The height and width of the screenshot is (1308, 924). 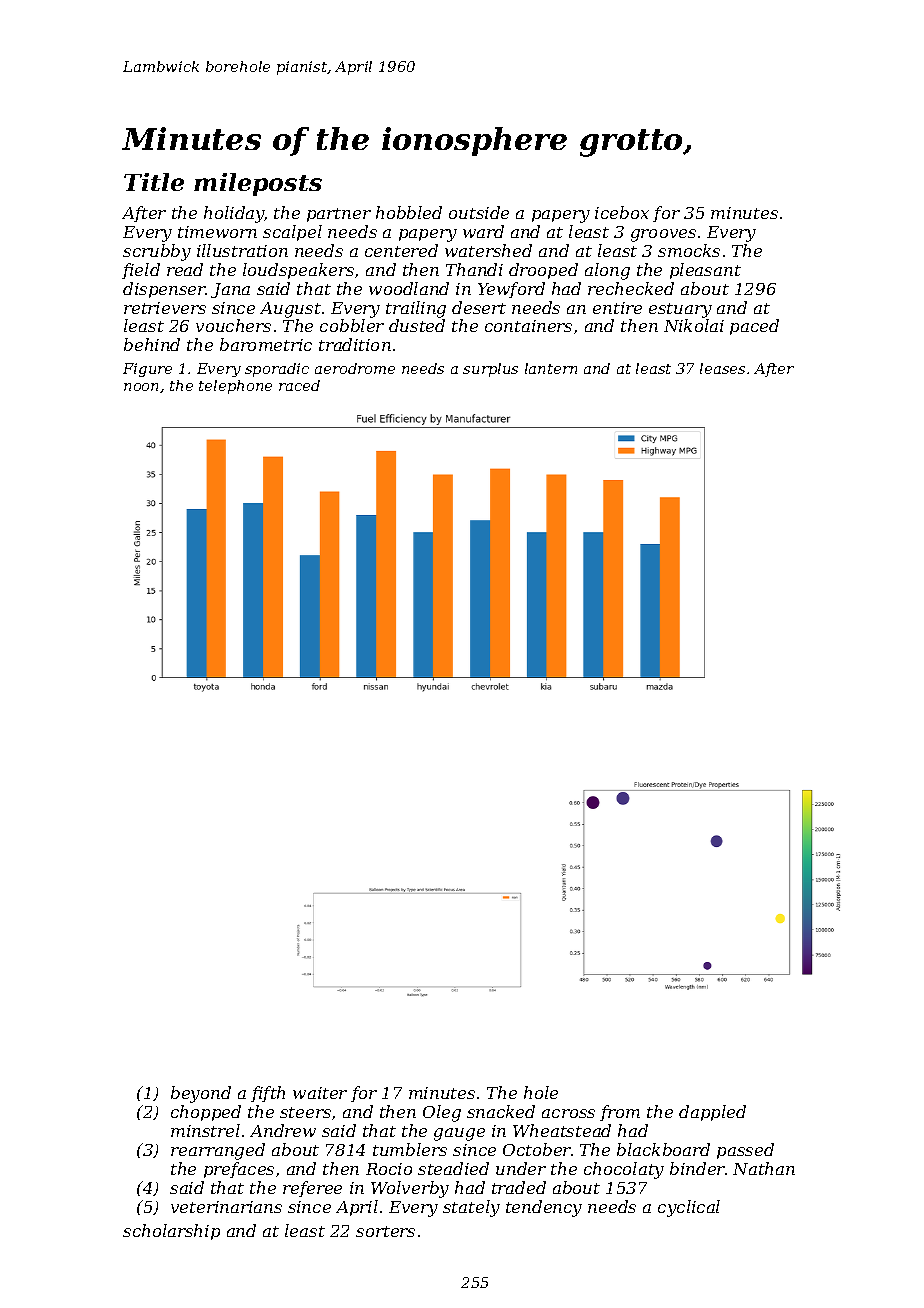 I want to click on leases, so click(x=722, y=368).
